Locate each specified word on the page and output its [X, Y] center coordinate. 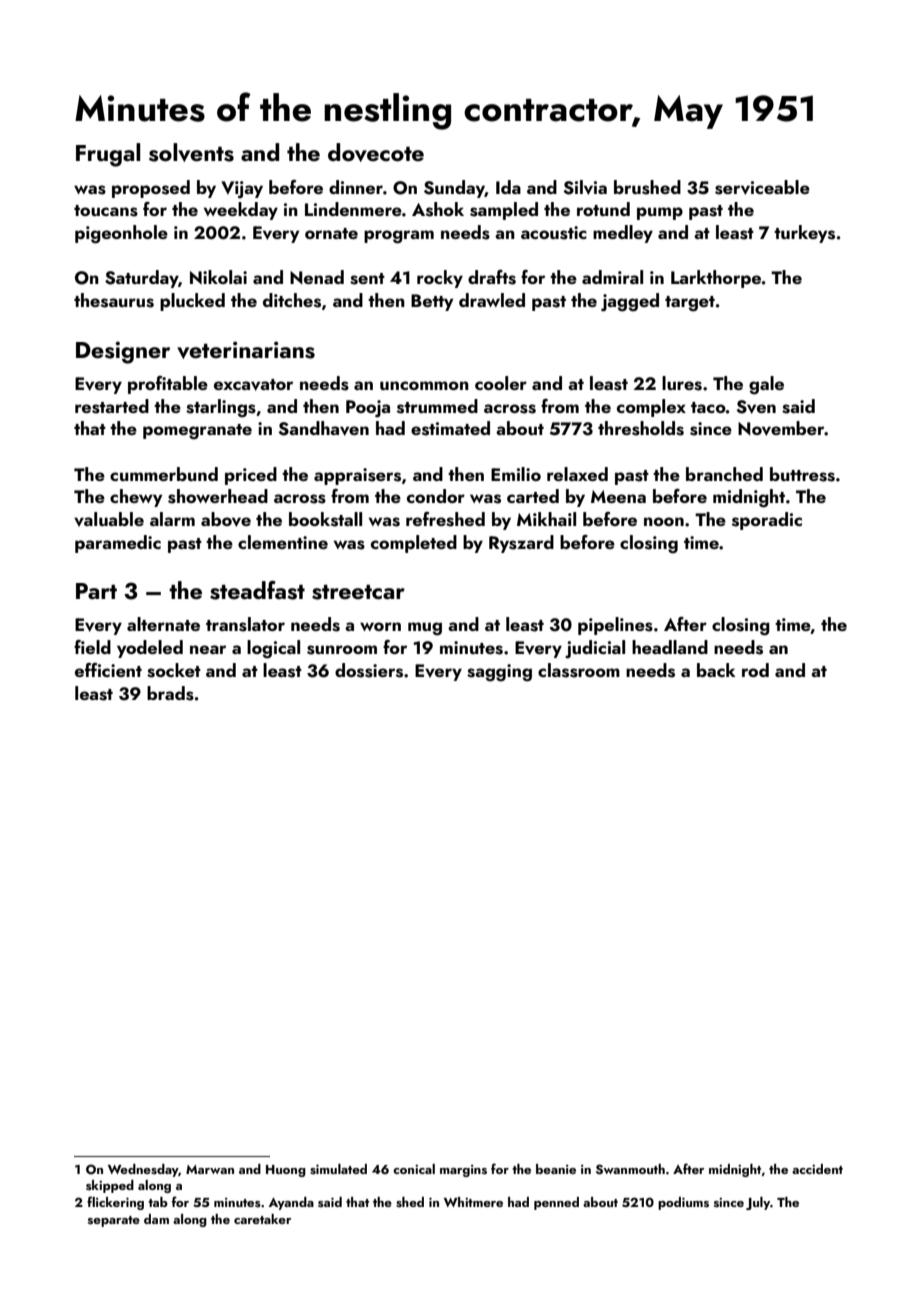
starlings [221, 408]
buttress [802, 474]
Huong [286, 1171]
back [716, 670]
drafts [492, 277]
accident [817, 1169]
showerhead [218, 496]
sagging [499, 673]
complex [651, 408]
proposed [151, 189]
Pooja [368, 409]
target [690, 304]
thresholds [641, 428]
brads [170, 693]
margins [463, 1171]
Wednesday [143, 1170]
